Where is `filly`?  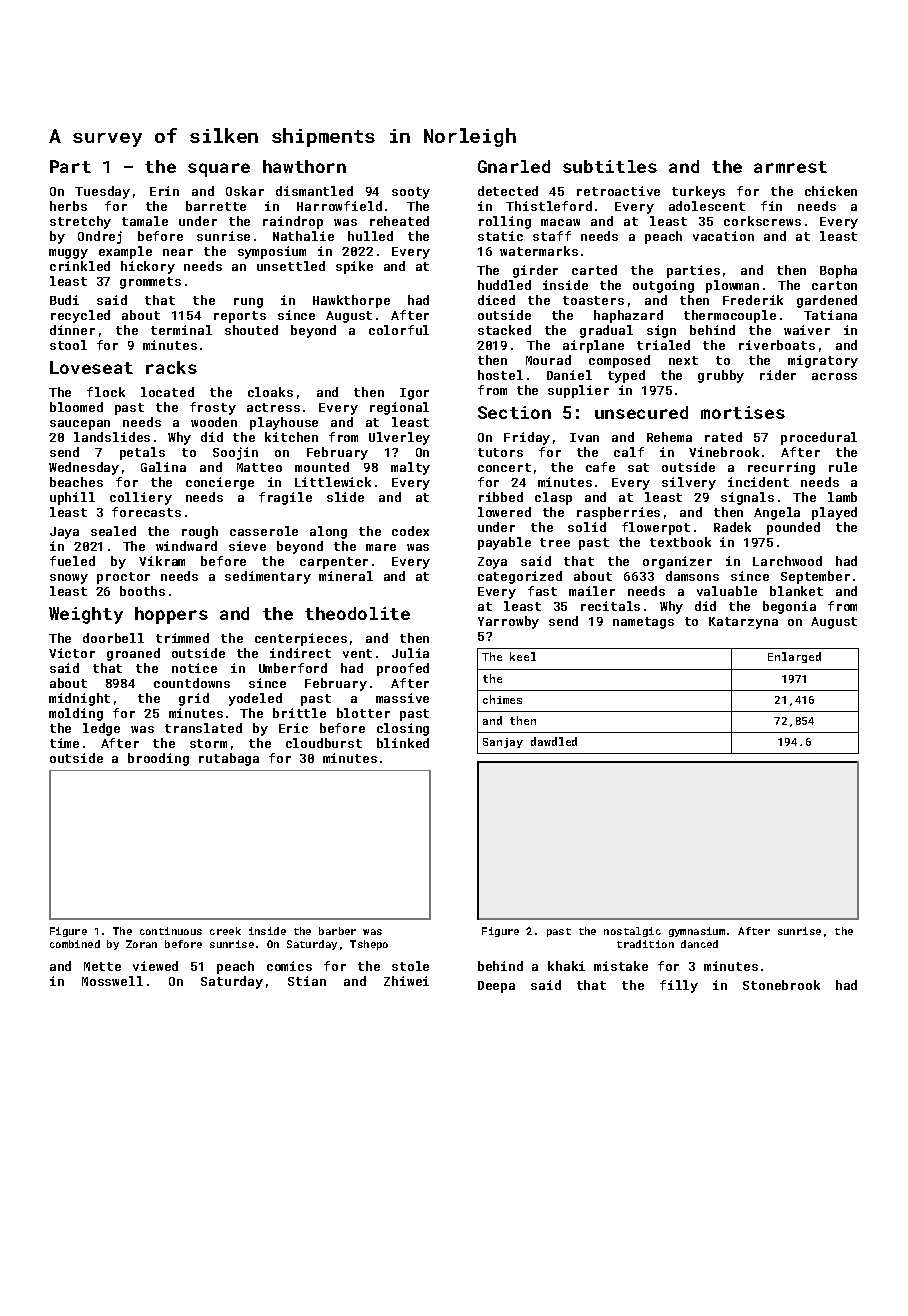 filly is located at coordinates (679, 986).
